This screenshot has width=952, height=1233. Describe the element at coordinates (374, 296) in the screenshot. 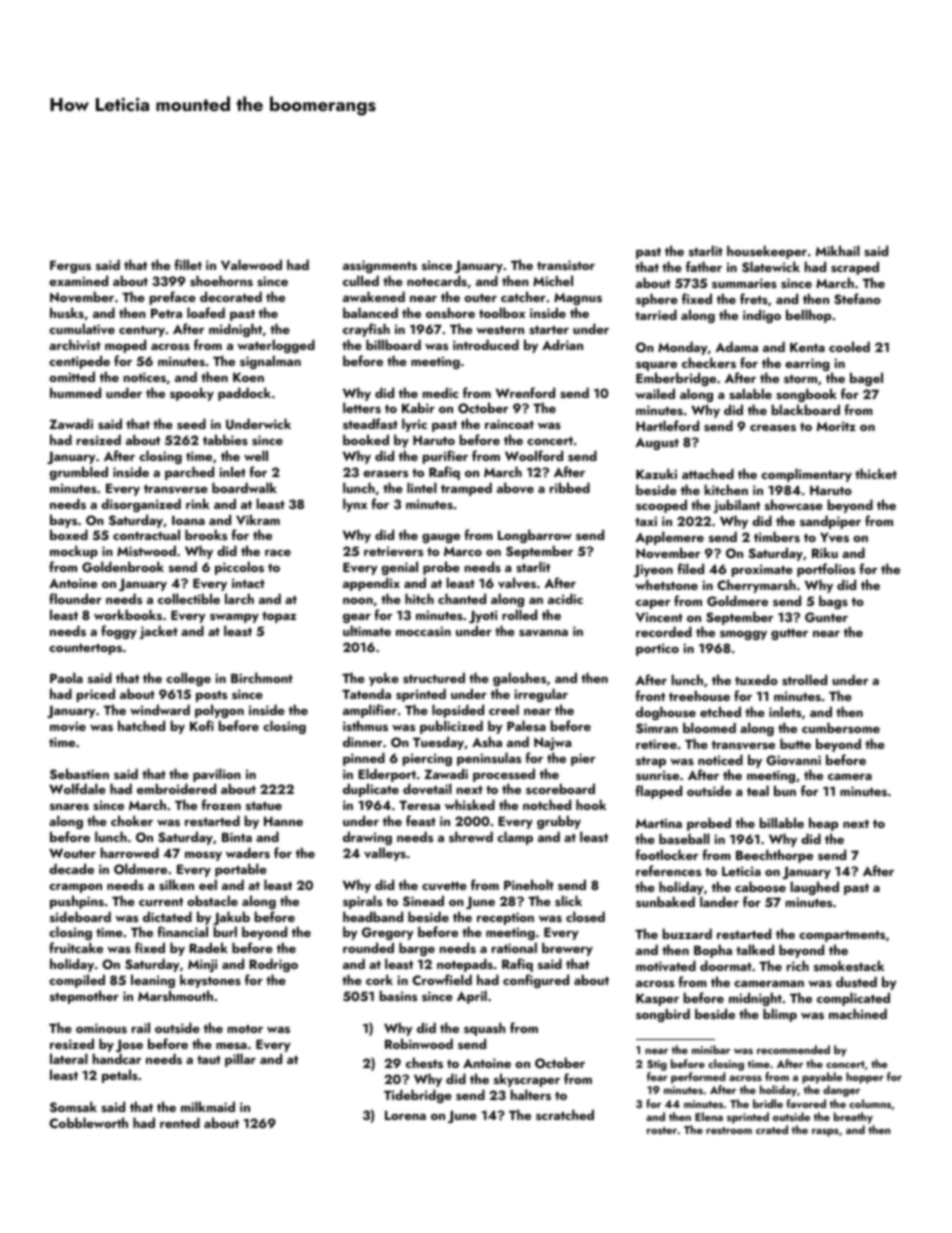

I see `awakened` at that location.
